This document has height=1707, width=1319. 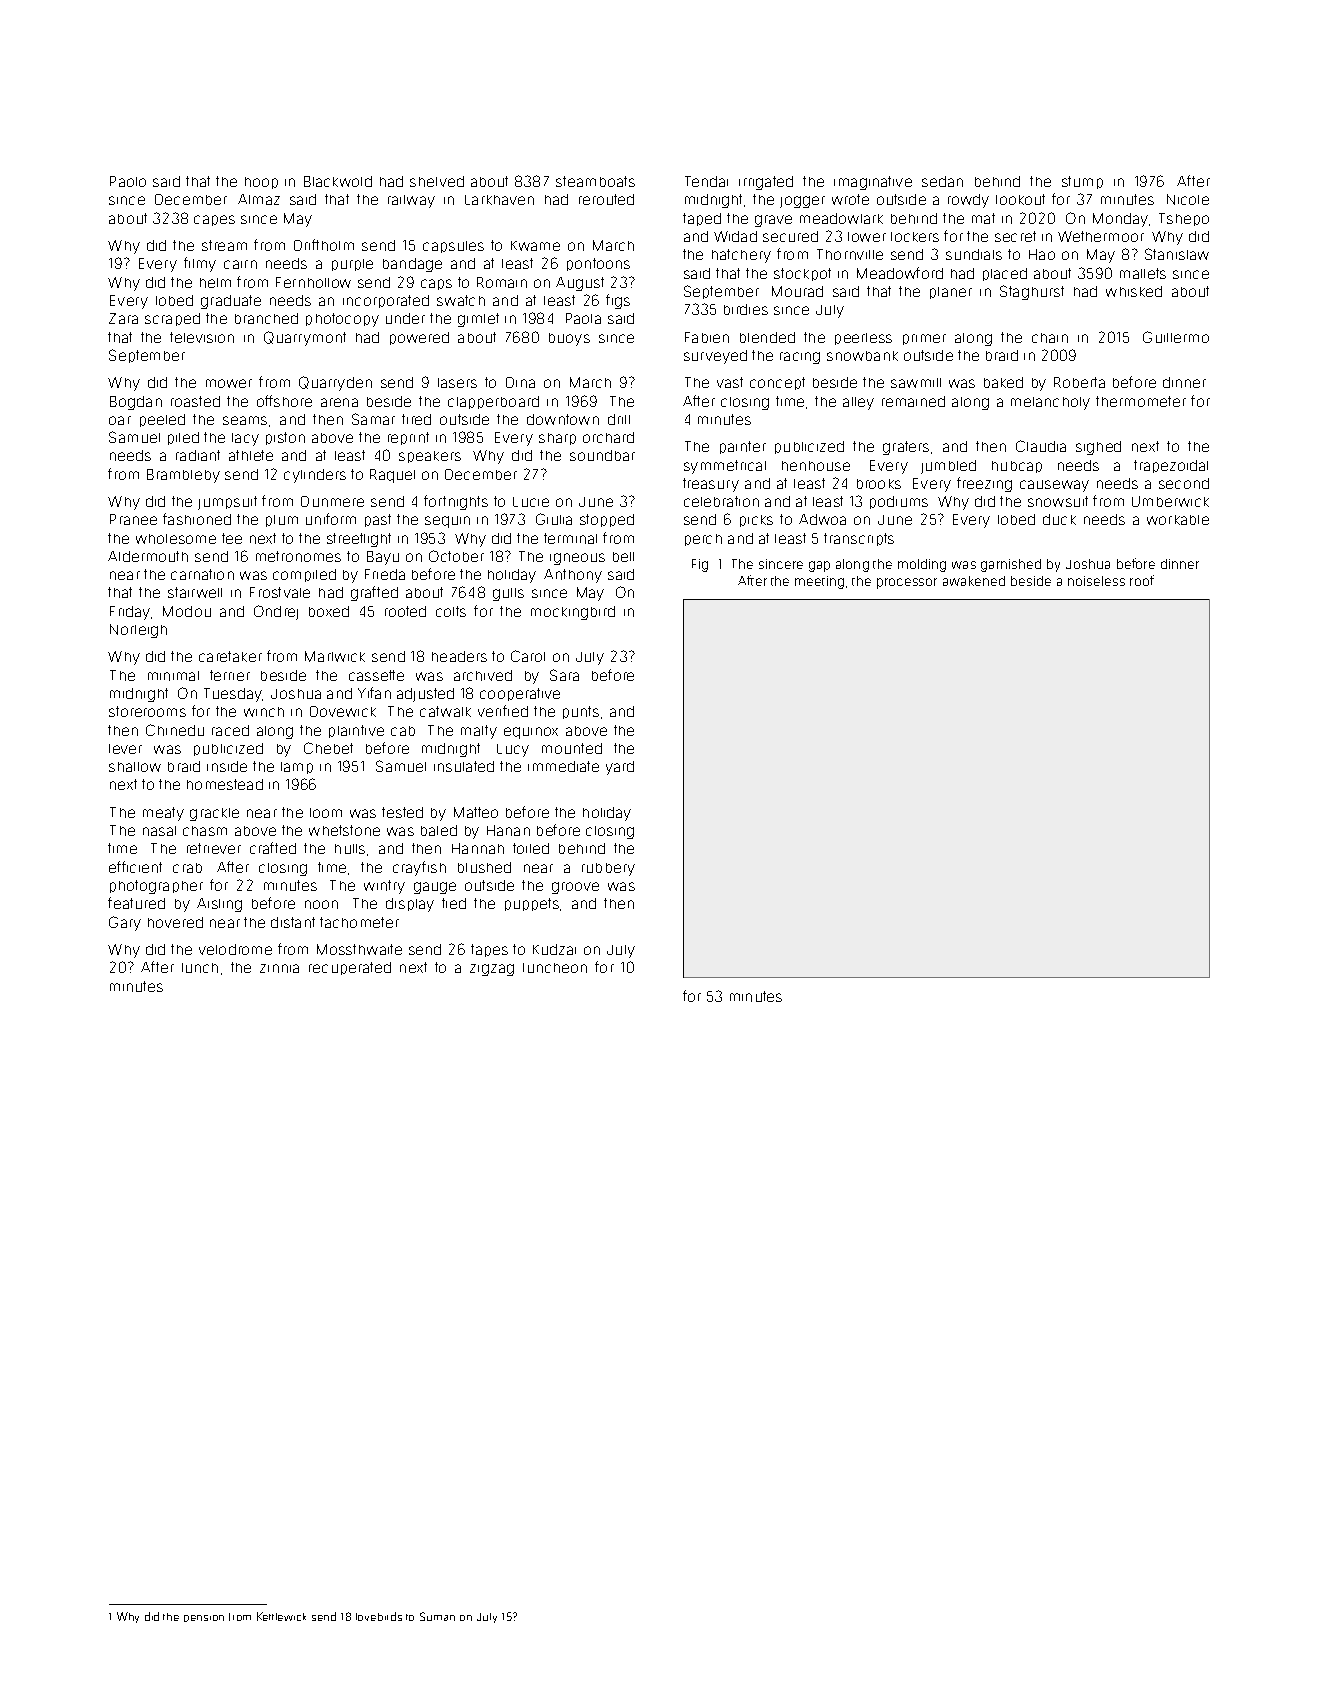 I want to click on noiseless, so click(x=1096, y=581).
